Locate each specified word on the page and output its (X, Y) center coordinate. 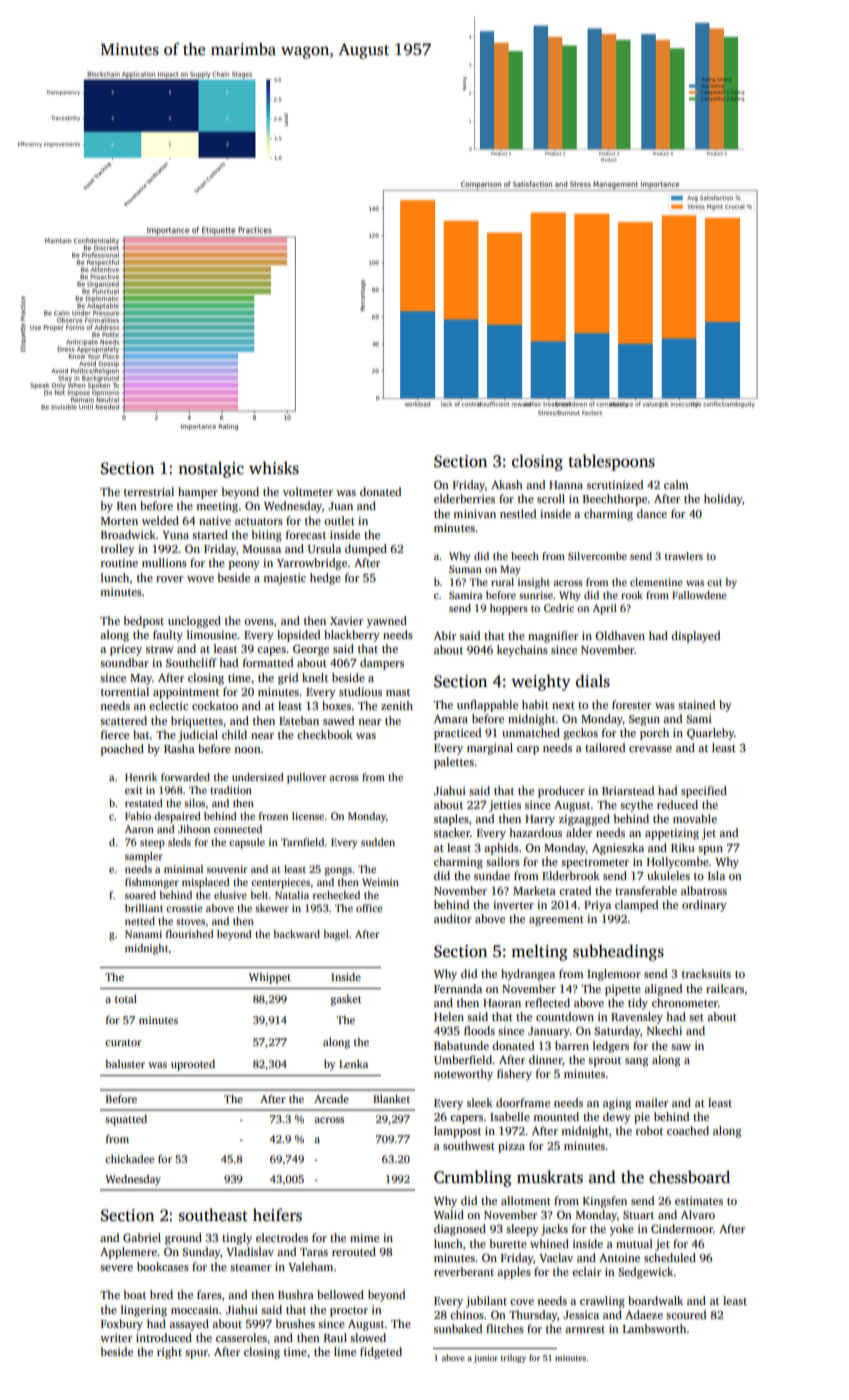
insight (534, 583)
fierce (115, 734)
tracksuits (706, 973)
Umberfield (463, 1059)
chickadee (129, 1159)
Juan (340, 506)
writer (116, 1337)
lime (345, 1351)
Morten (119, 521)
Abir (445, 635)
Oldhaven (620, 635)
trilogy (513, 1358)
